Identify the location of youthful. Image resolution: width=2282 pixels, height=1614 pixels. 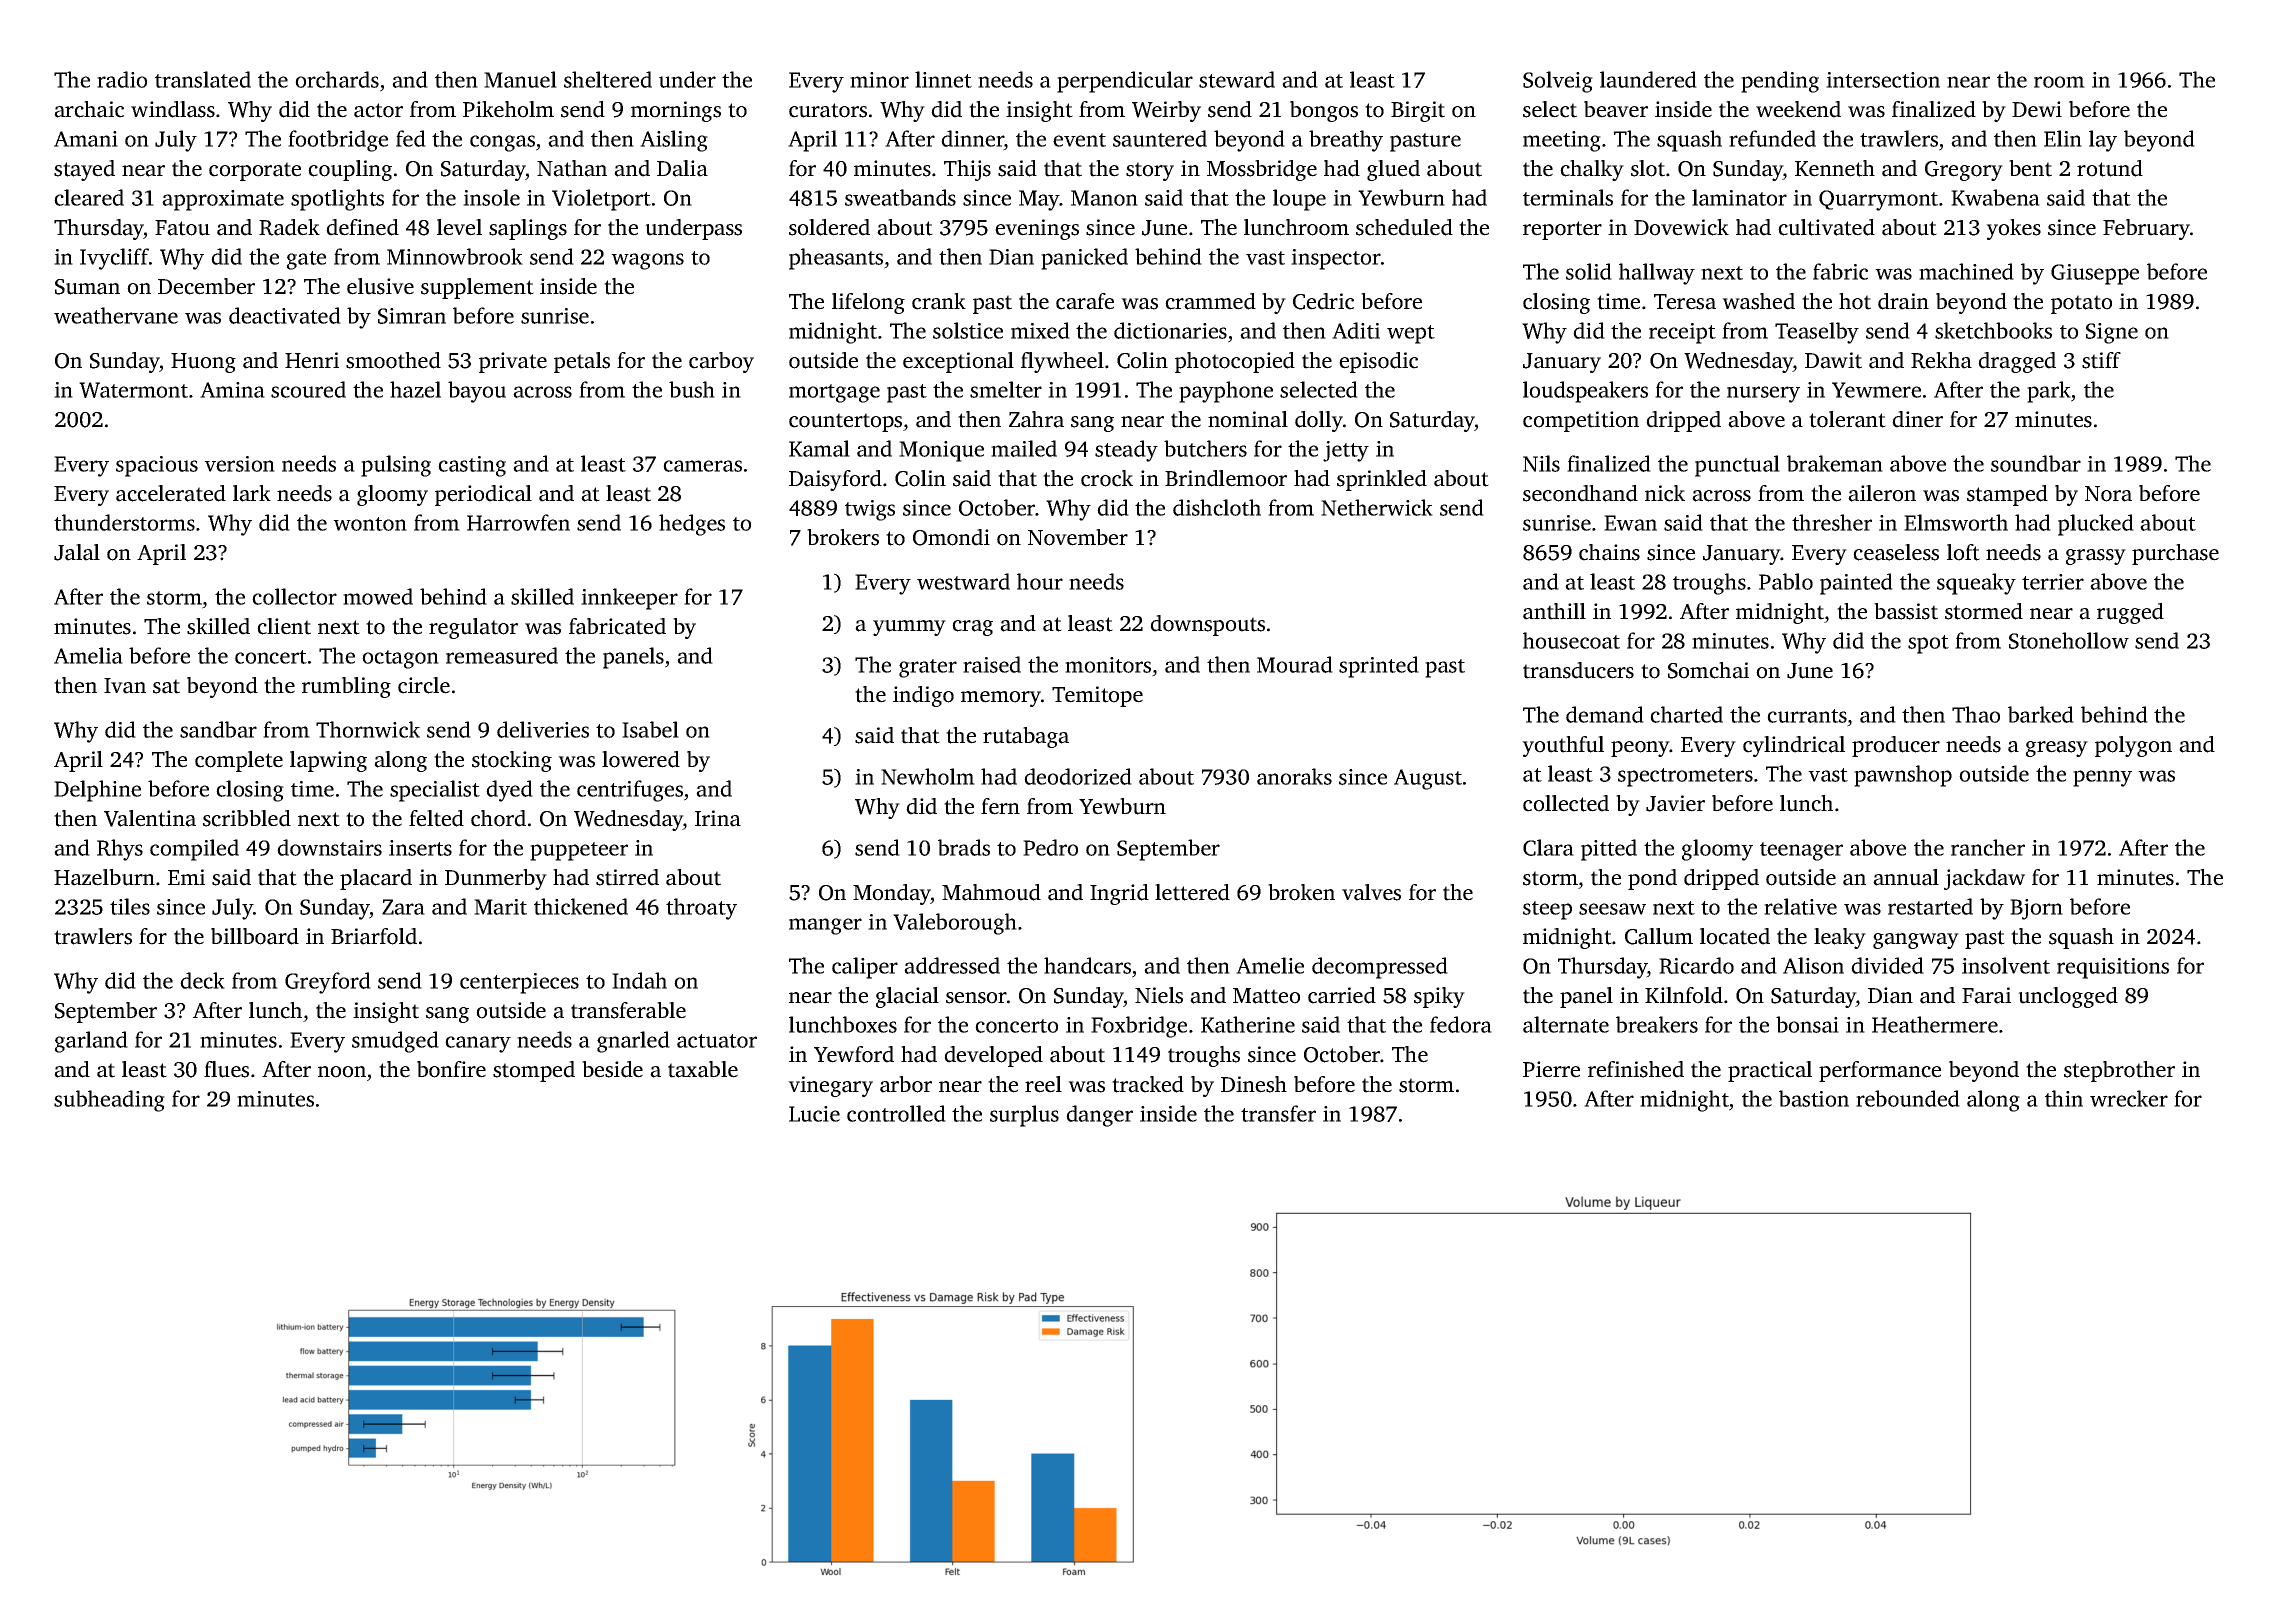
(1563, 746).
